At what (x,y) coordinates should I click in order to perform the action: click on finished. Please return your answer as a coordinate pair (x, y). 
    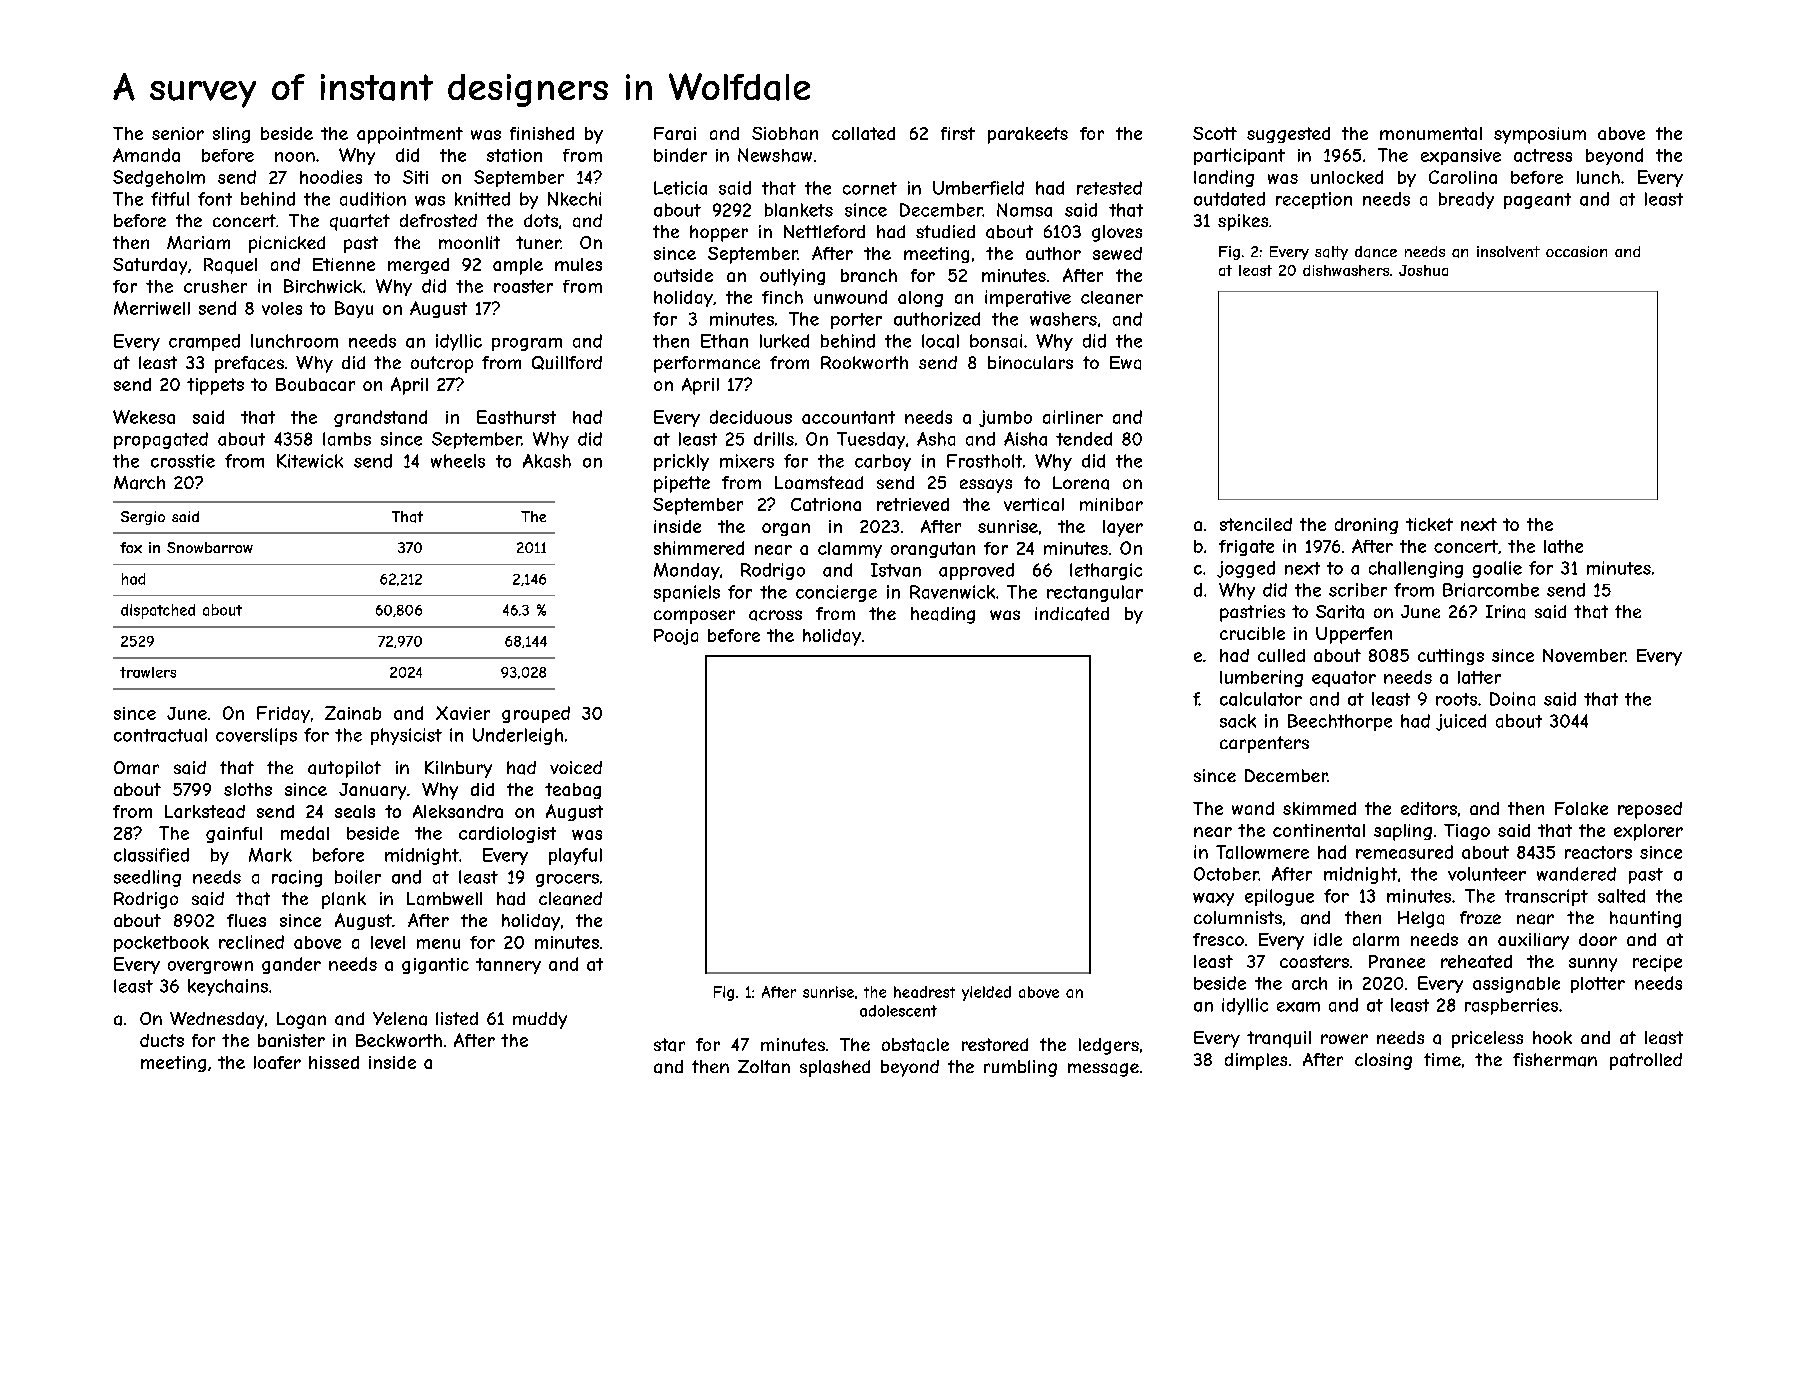
    Looking at the image, I should click on (542, 133).
